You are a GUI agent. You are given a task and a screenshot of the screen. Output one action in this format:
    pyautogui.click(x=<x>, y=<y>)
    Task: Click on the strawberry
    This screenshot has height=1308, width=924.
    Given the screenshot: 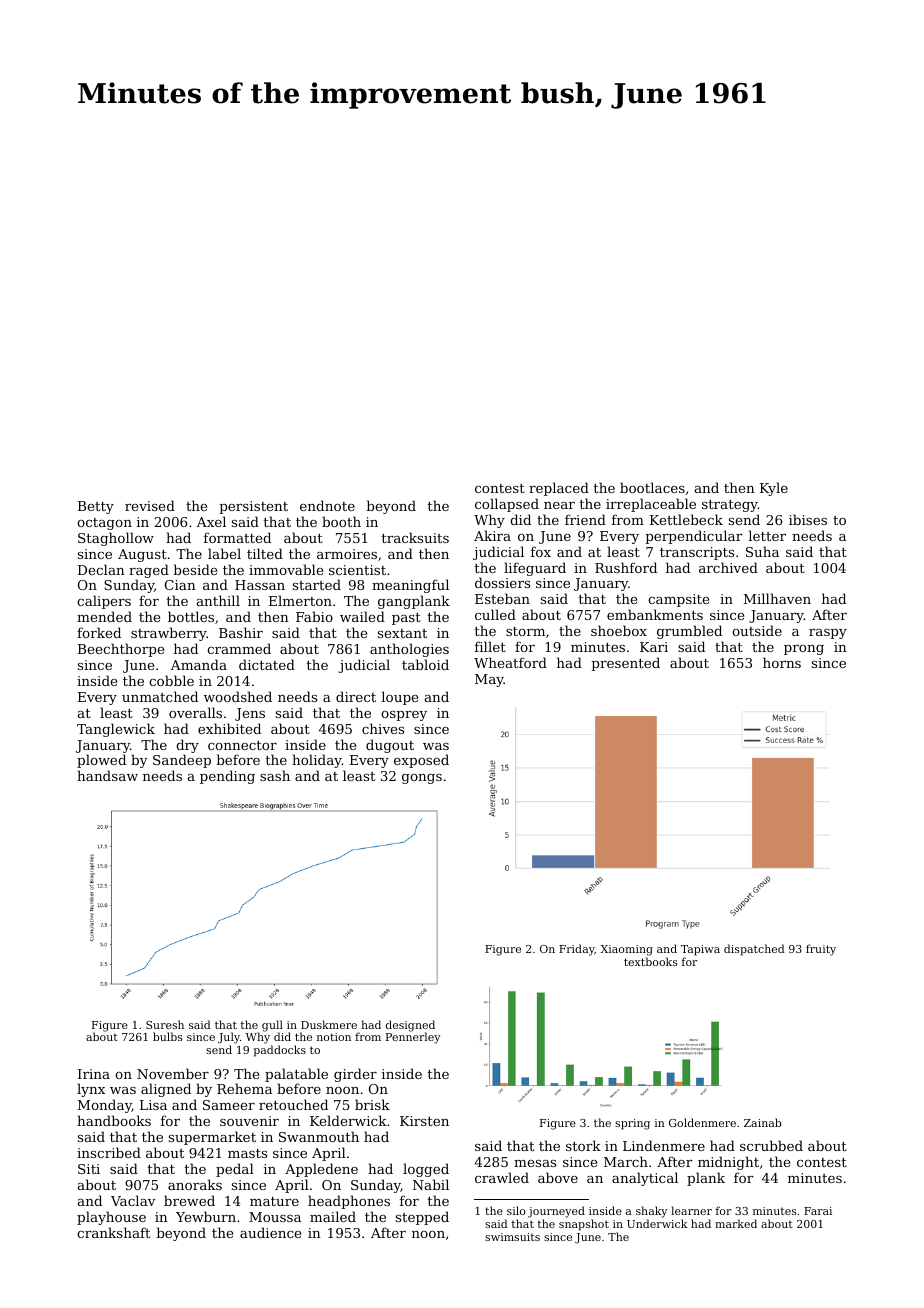 What is the action you would take?
    pyautogui.click(x=169, y=634)
